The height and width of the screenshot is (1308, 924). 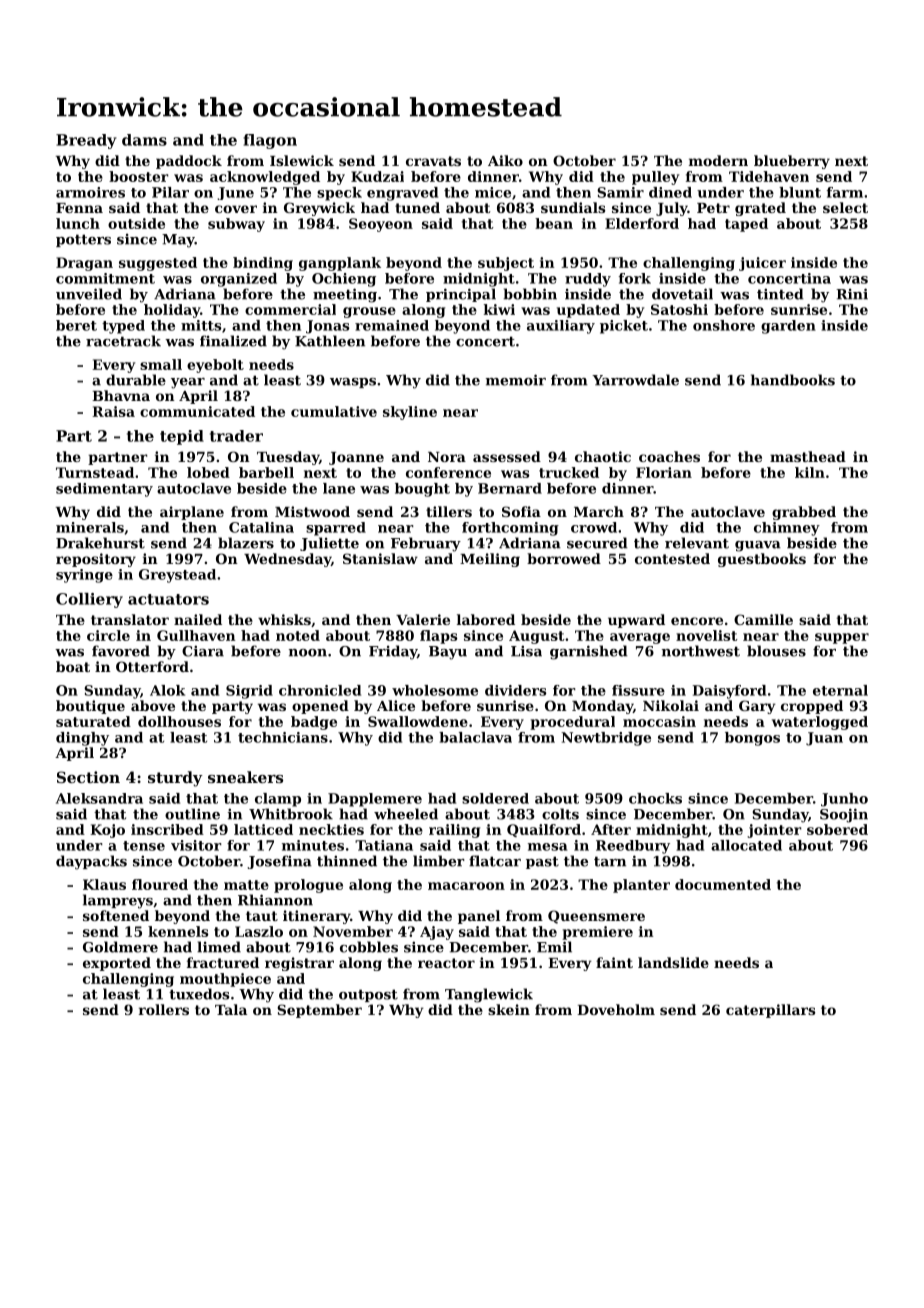 What do you see at coordinates (164, 1009) in the screenshot?
I see `rollers` at bounding box center [164, 1009].
